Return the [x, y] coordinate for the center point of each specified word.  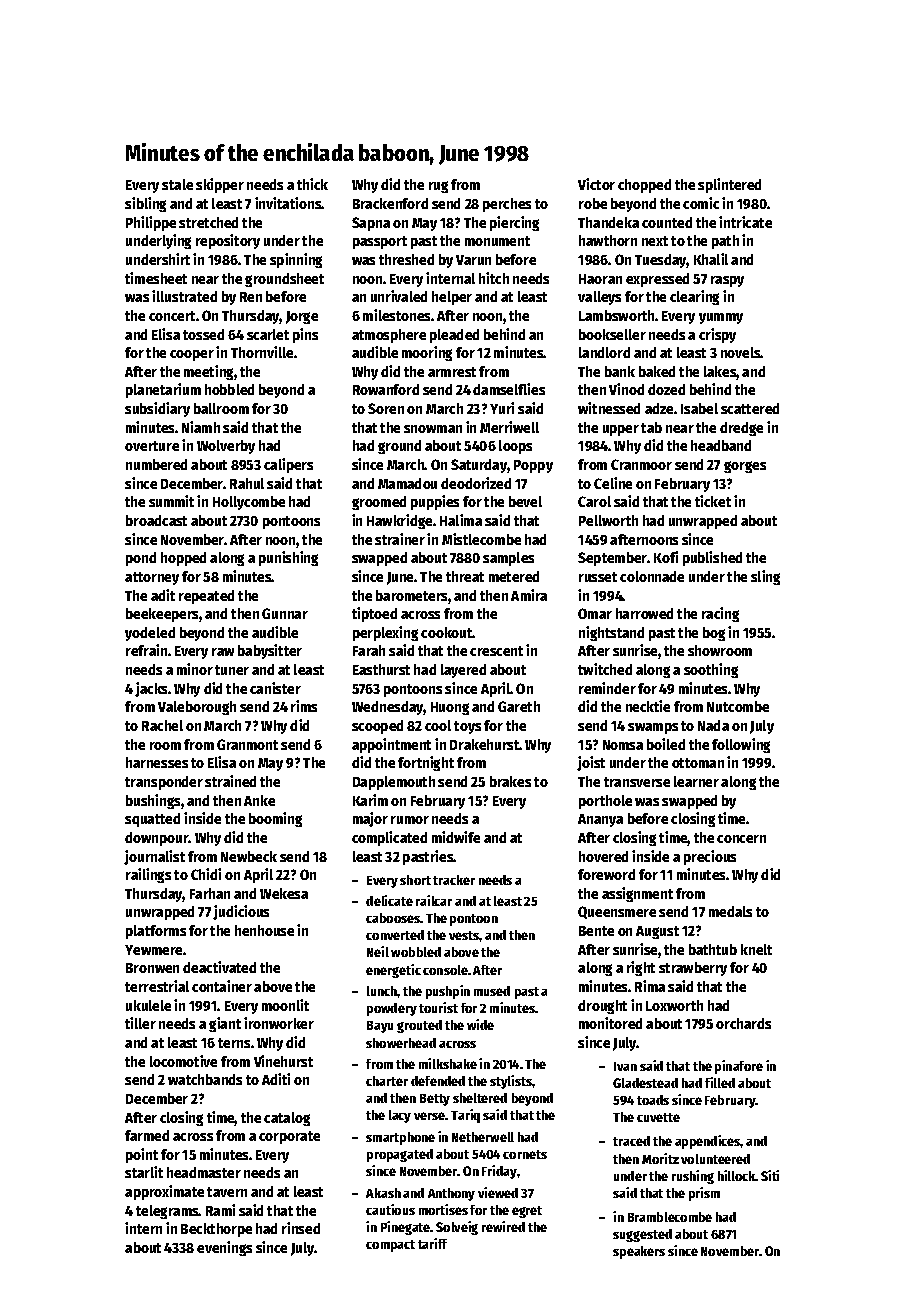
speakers [639, 1252]
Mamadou [407, 483]
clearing [694, 297]
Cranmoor [641, 464]
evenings [224, 1248]
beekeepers [162, 615]
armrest [452, 372]
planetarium [163, 390]
